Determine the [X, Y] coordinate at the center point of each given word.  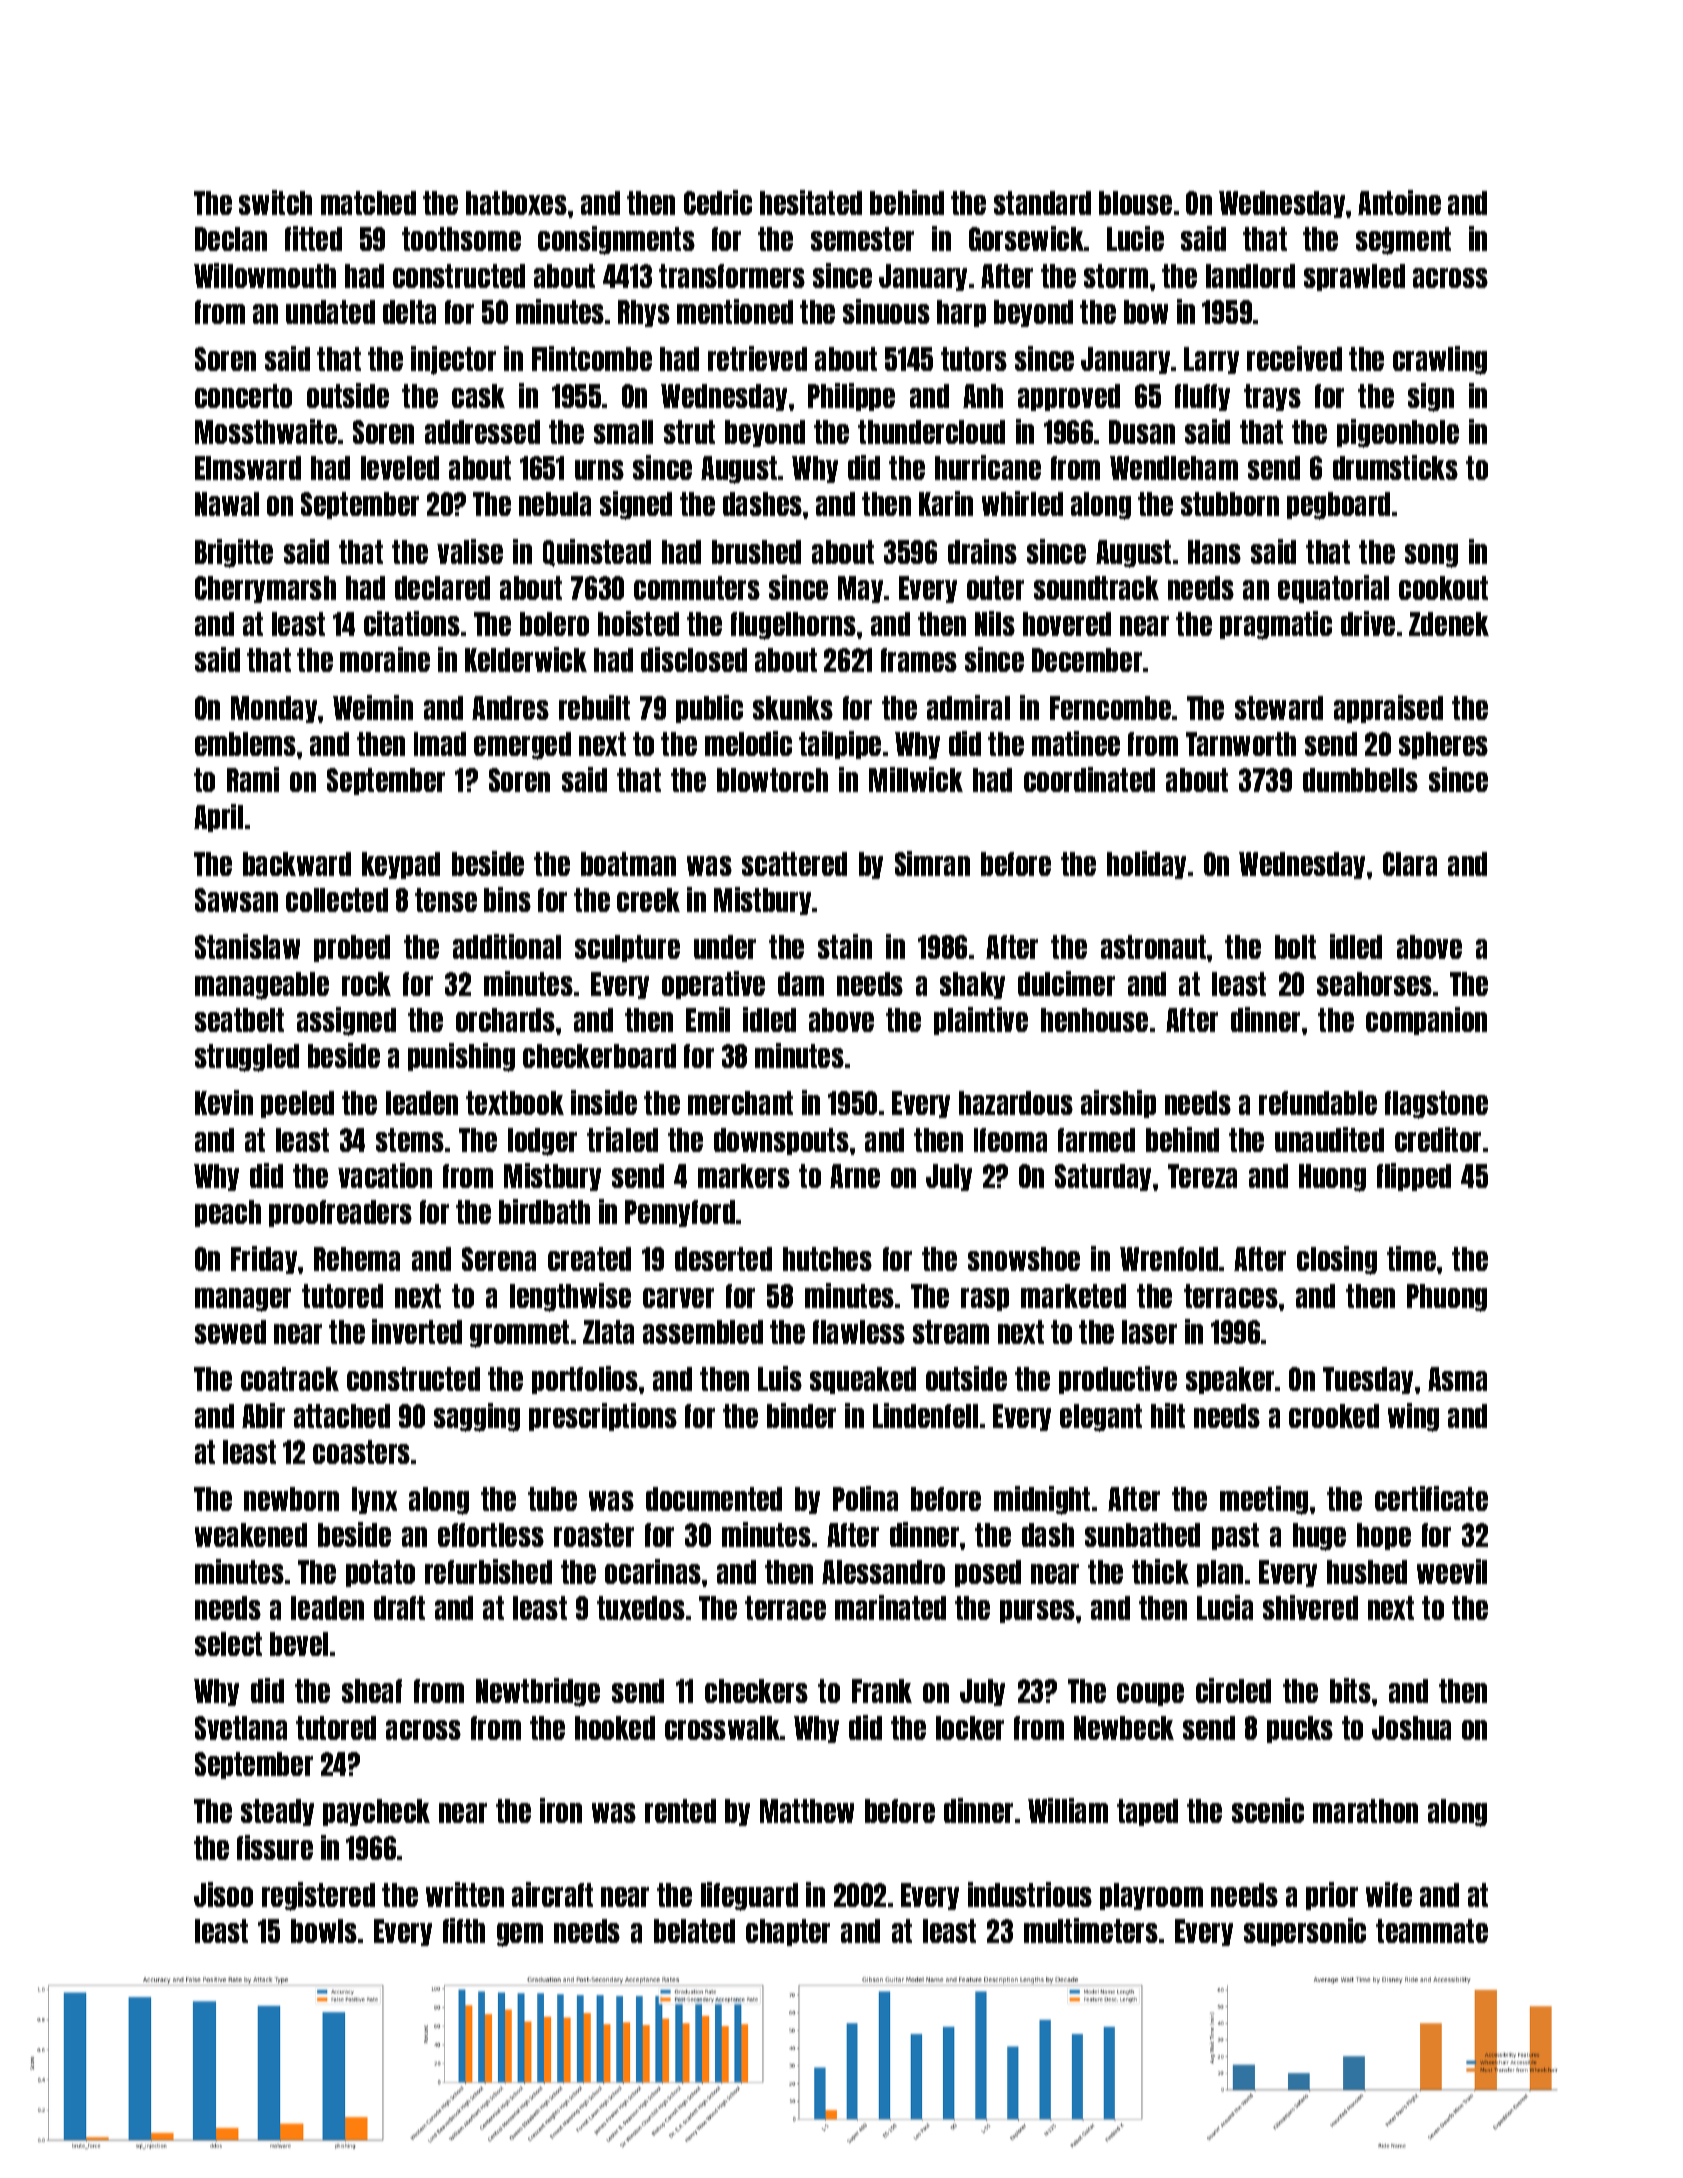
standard [1042, 203]
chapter [788, 1932]
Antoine [1399, 202]
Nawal [227, 504]
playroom [1151, 1896]
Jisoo [223, 1894]
